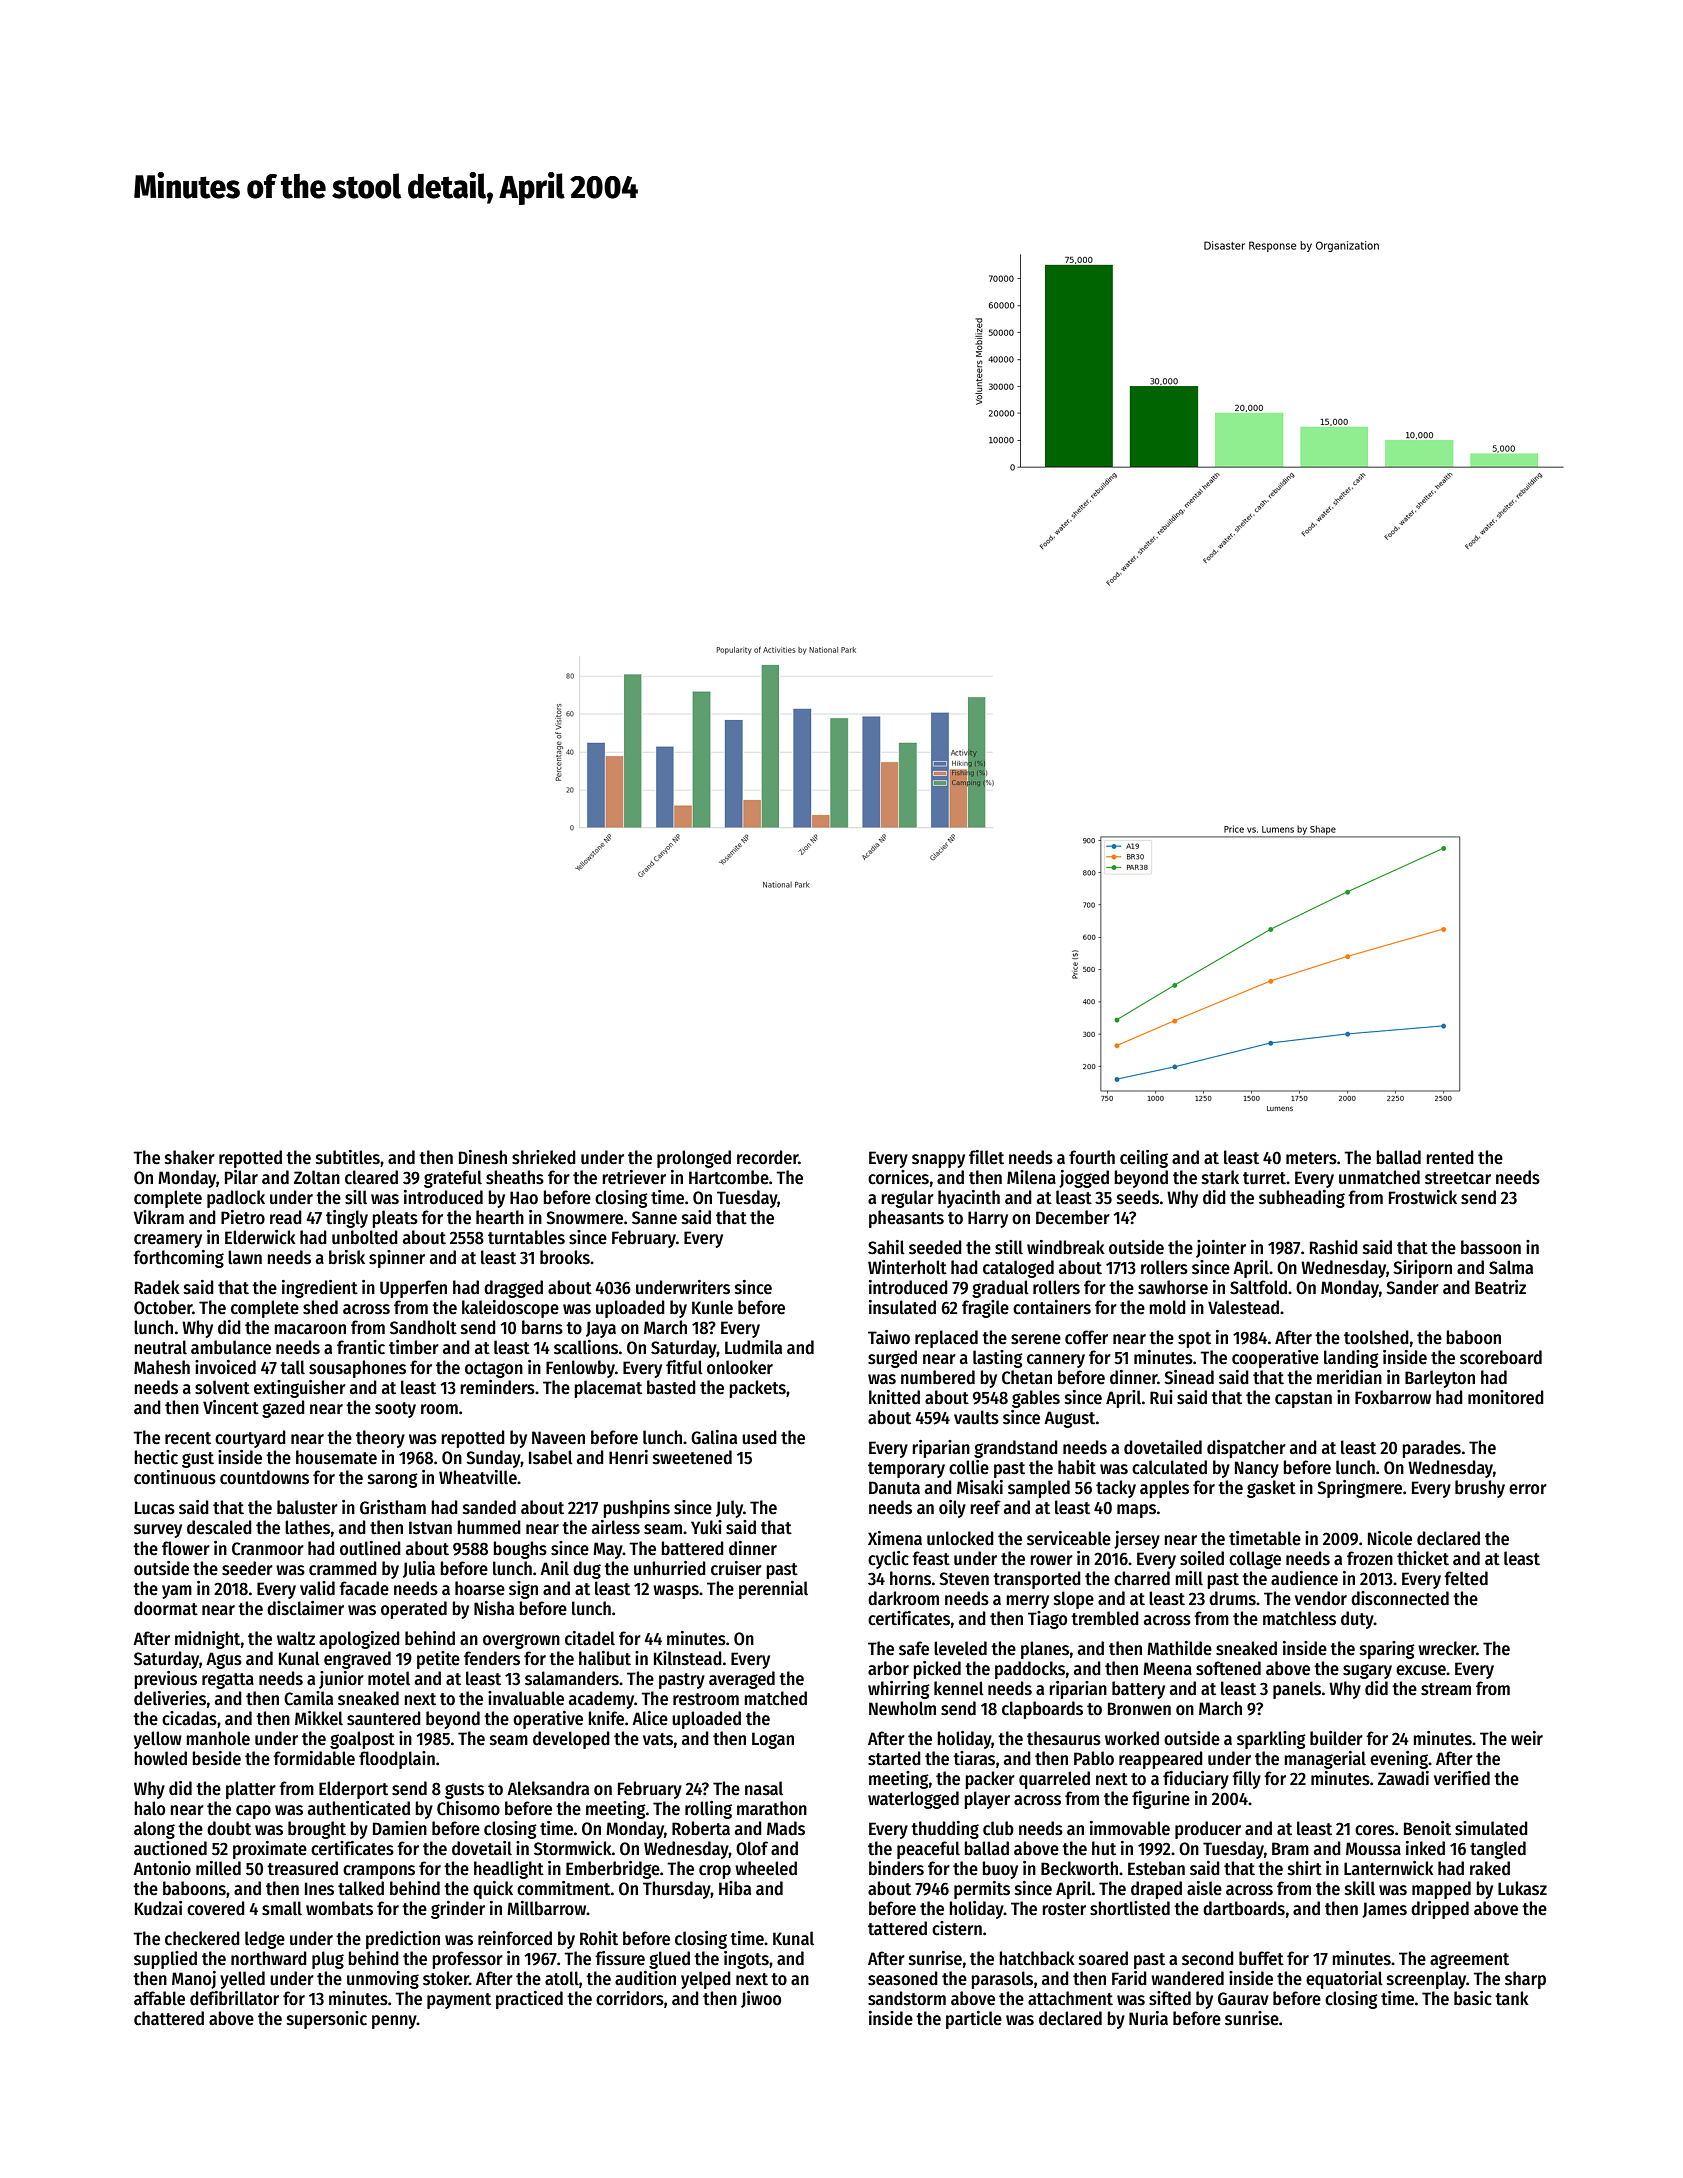 This image has width=1683, height=2178. I want to click on drums, so click(1232, 1598).
